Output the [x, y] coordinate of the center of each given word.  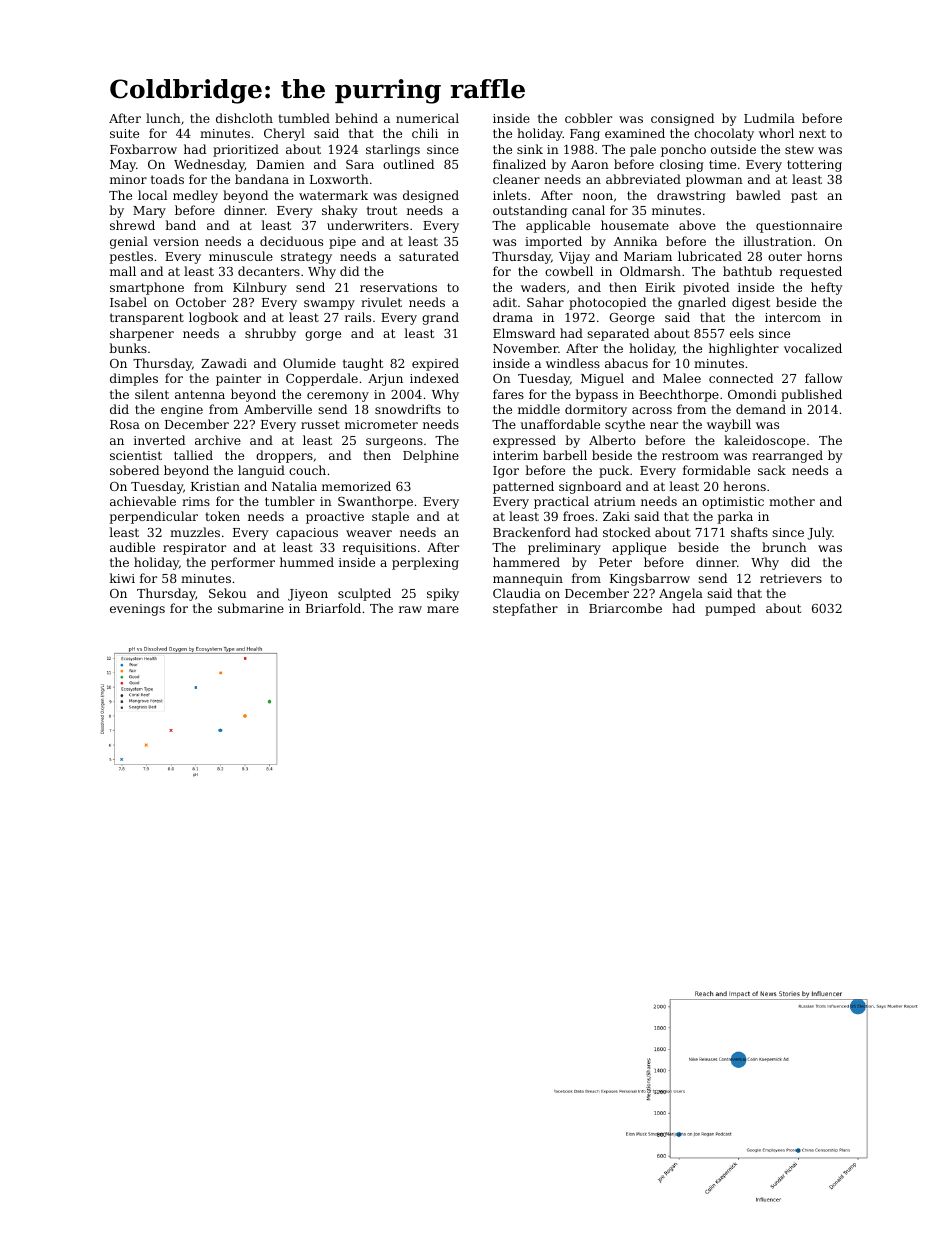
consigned [682, 119]
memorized [356, 486]
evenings [137, 610]
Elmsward [524, 333]
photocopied [607, 303]
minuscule [241, 256]
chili [425, 133]
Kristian [215, 486]
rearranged [787, 456]
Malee [682, 378]
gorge [323, 336]
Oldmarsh [650, 271]
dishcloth [244, 118]
